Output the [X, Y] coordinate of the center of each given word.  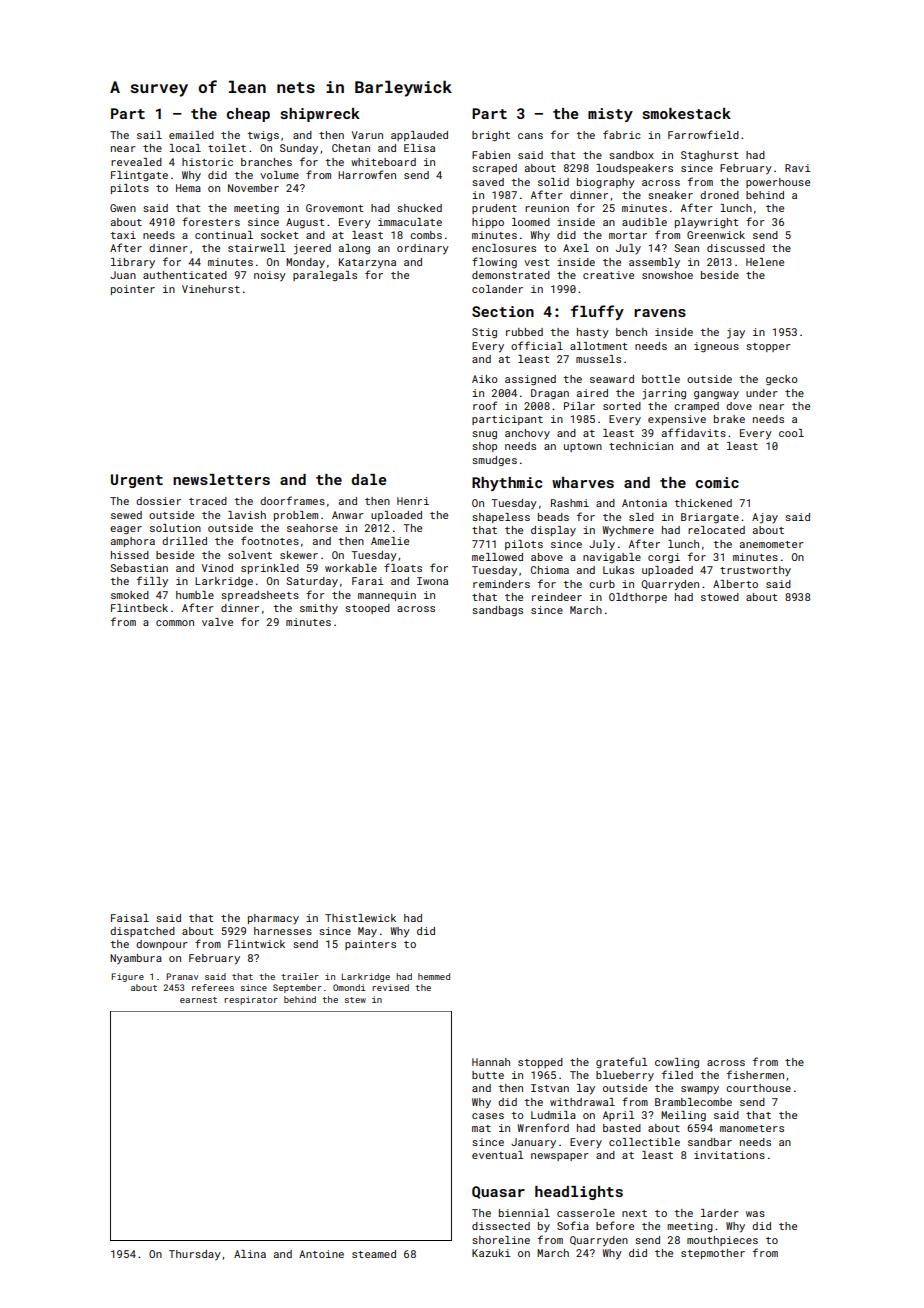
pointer [133, 290]
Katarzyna [367, 263]
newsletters [221, 479]
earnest [198, 1000]
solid [553, 182]
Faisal [130, 918]
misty [610, 115]
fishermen [755, 1074]
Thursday [195, 1255]
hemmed [434, 976]
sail [149, 135]
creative [608, 275]
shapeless [501, 518]
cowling [677, 1063]
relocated [716, 530]
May [367, 932]
